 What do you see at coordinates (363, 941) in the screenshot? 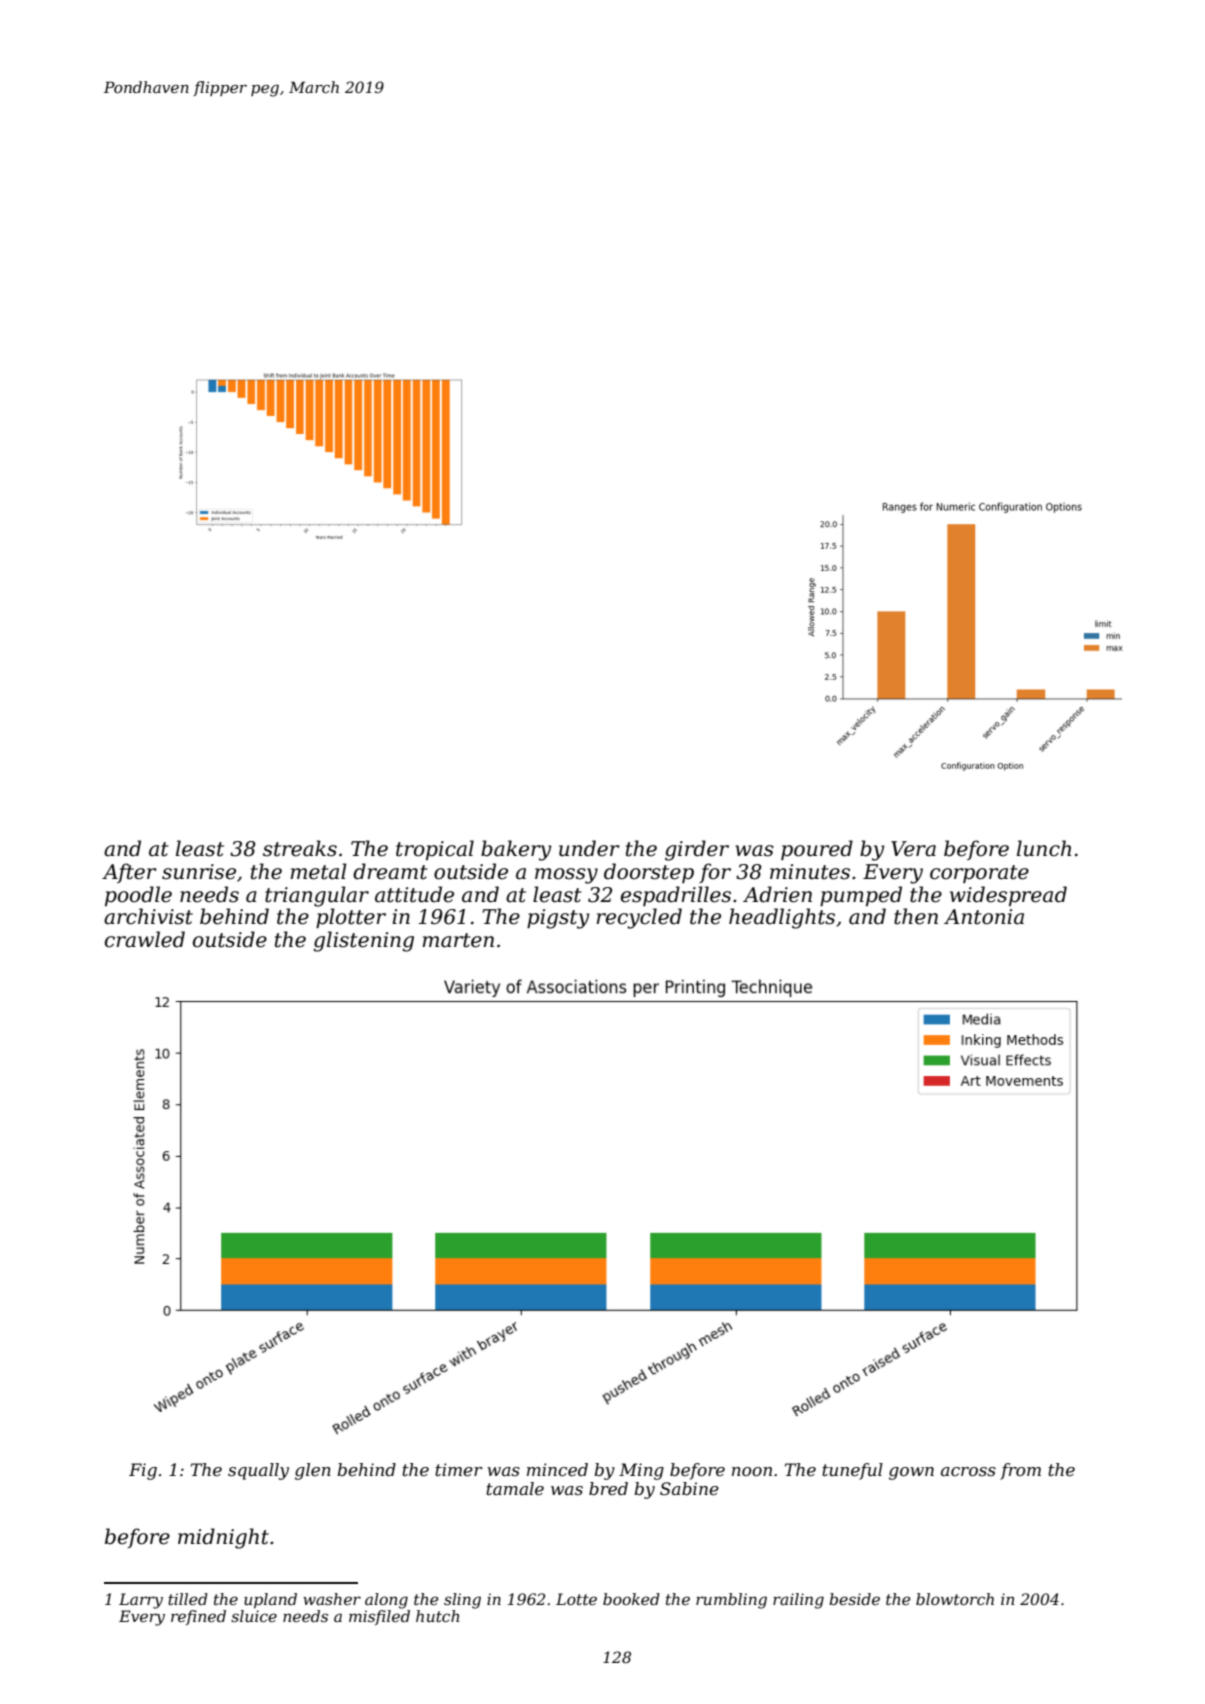
I see `glistening` at bounding box center [363, 941].
